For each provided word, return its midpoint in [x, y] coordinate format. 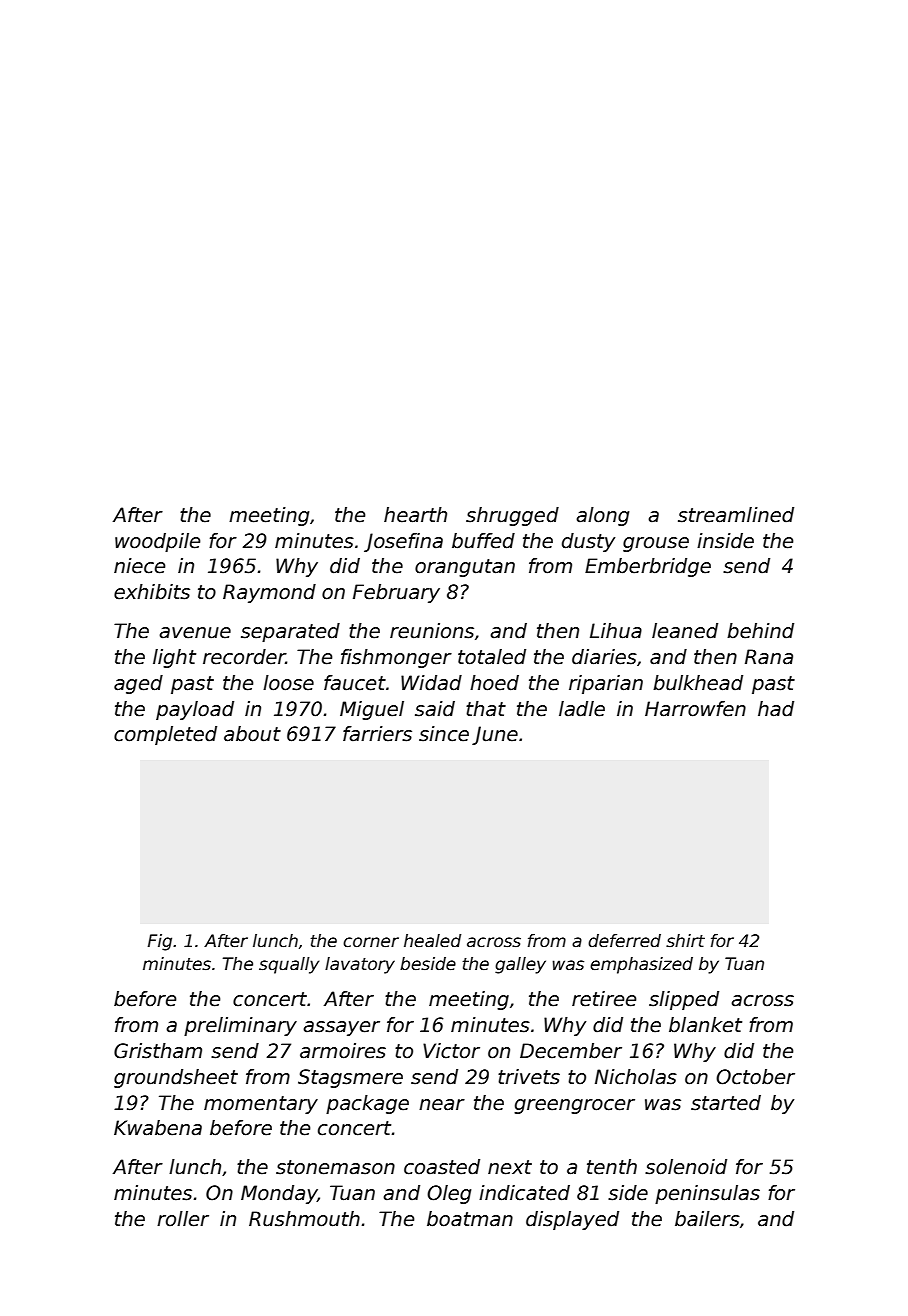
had [776, 709]
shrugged [512, 516]
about [252, 734]
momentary [261, 1105]
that [486, 709]
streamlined [736, 515]
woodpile [157, 542]
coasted [442, 1167]
